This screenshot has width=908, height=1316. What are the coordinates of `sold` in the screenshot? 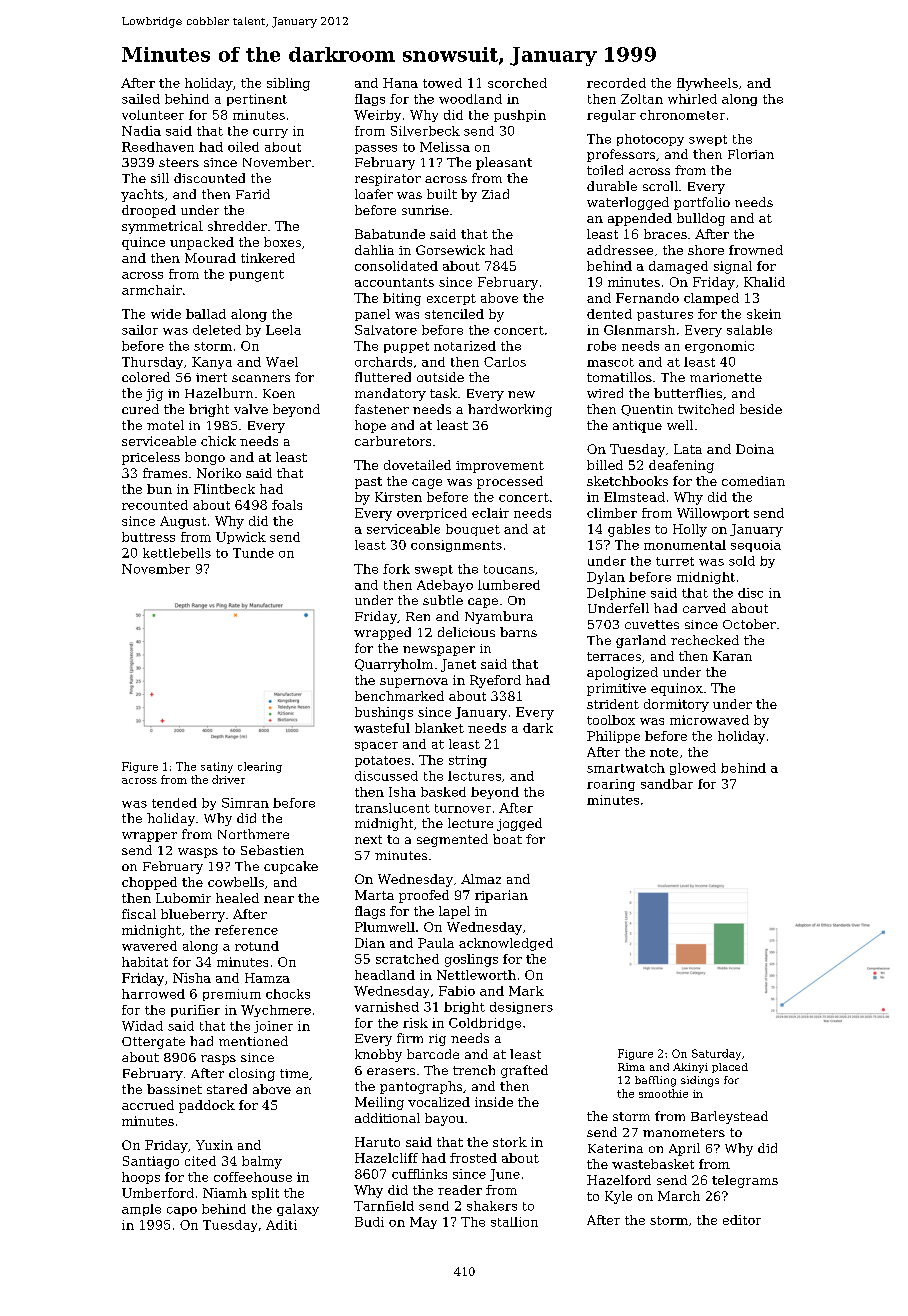 It's located at (742, 561).
